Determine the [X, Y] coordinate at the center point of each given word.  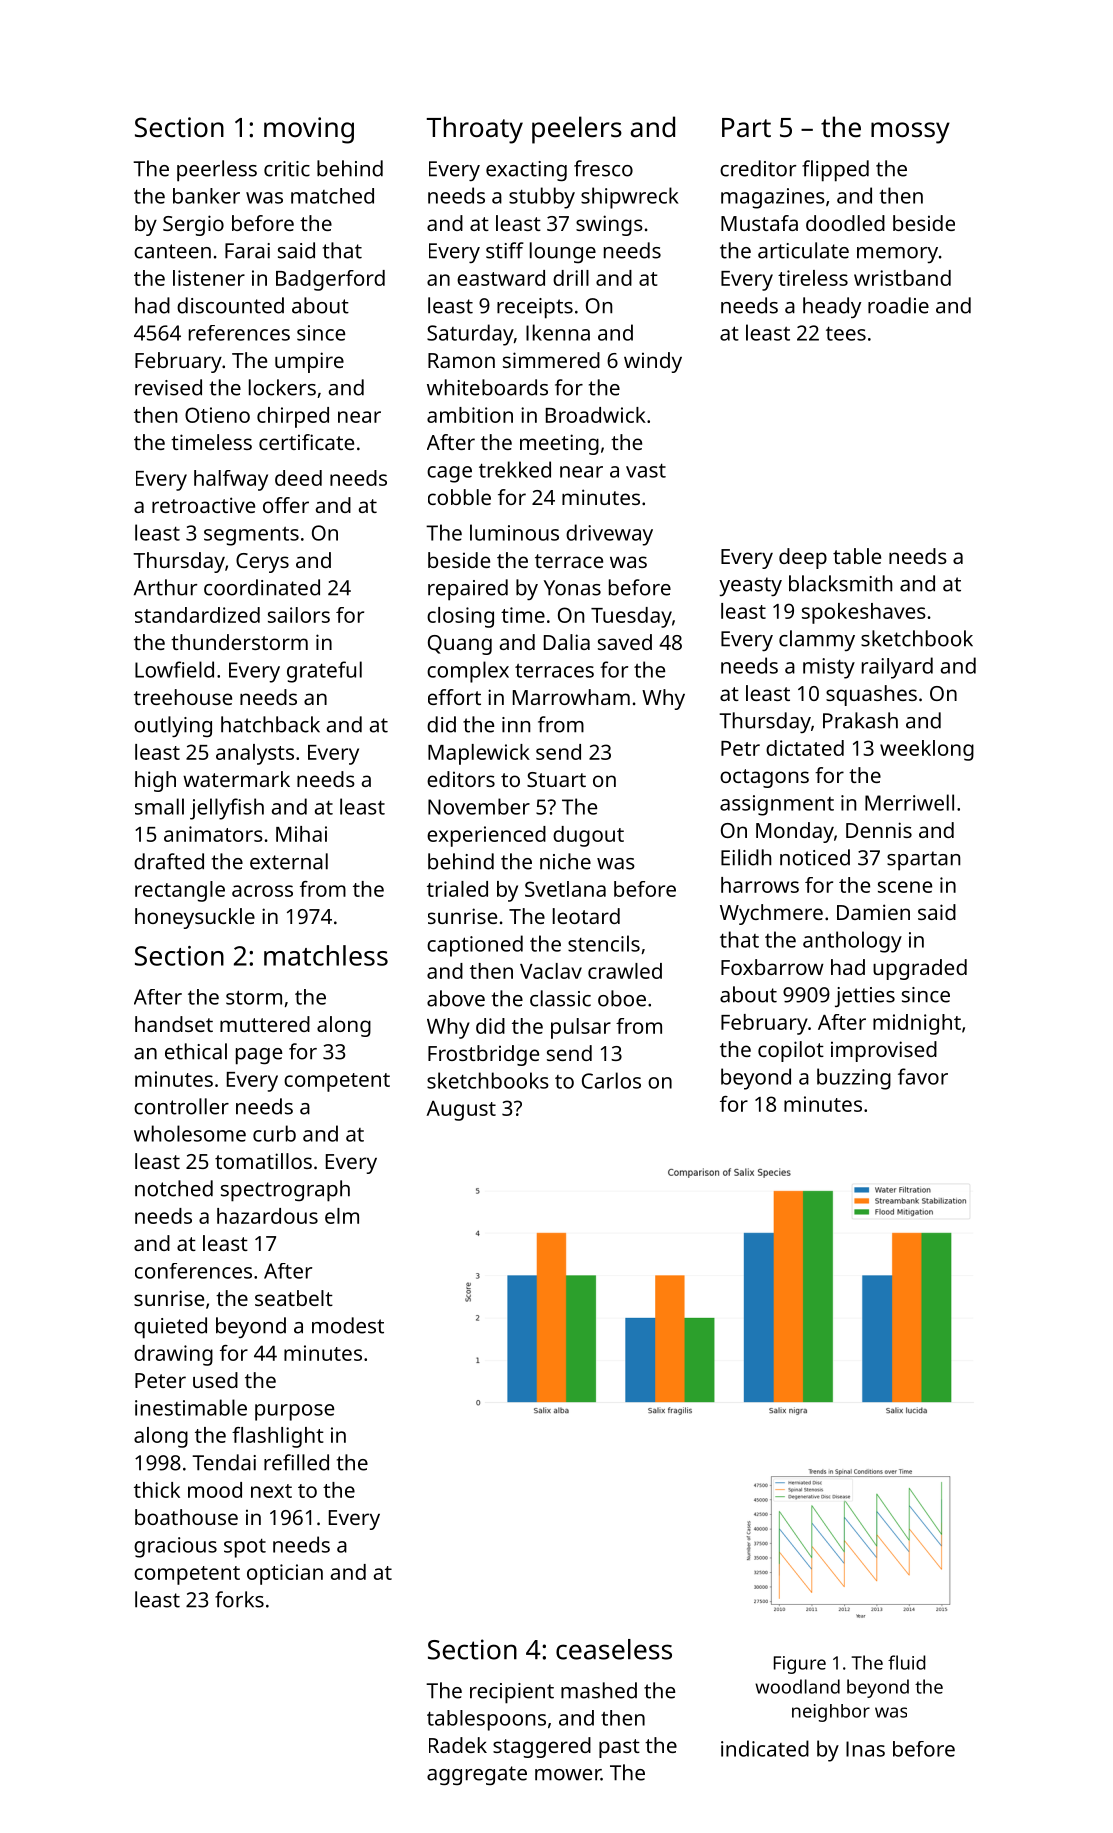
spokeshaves [864, 613]
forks [239, 1599]
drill [571, 278]
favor [923, 1076]
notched [174, 1188]
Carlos [611, 1080]
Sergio [193, 225]
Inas [865, 1749]
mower [568, 1775]
